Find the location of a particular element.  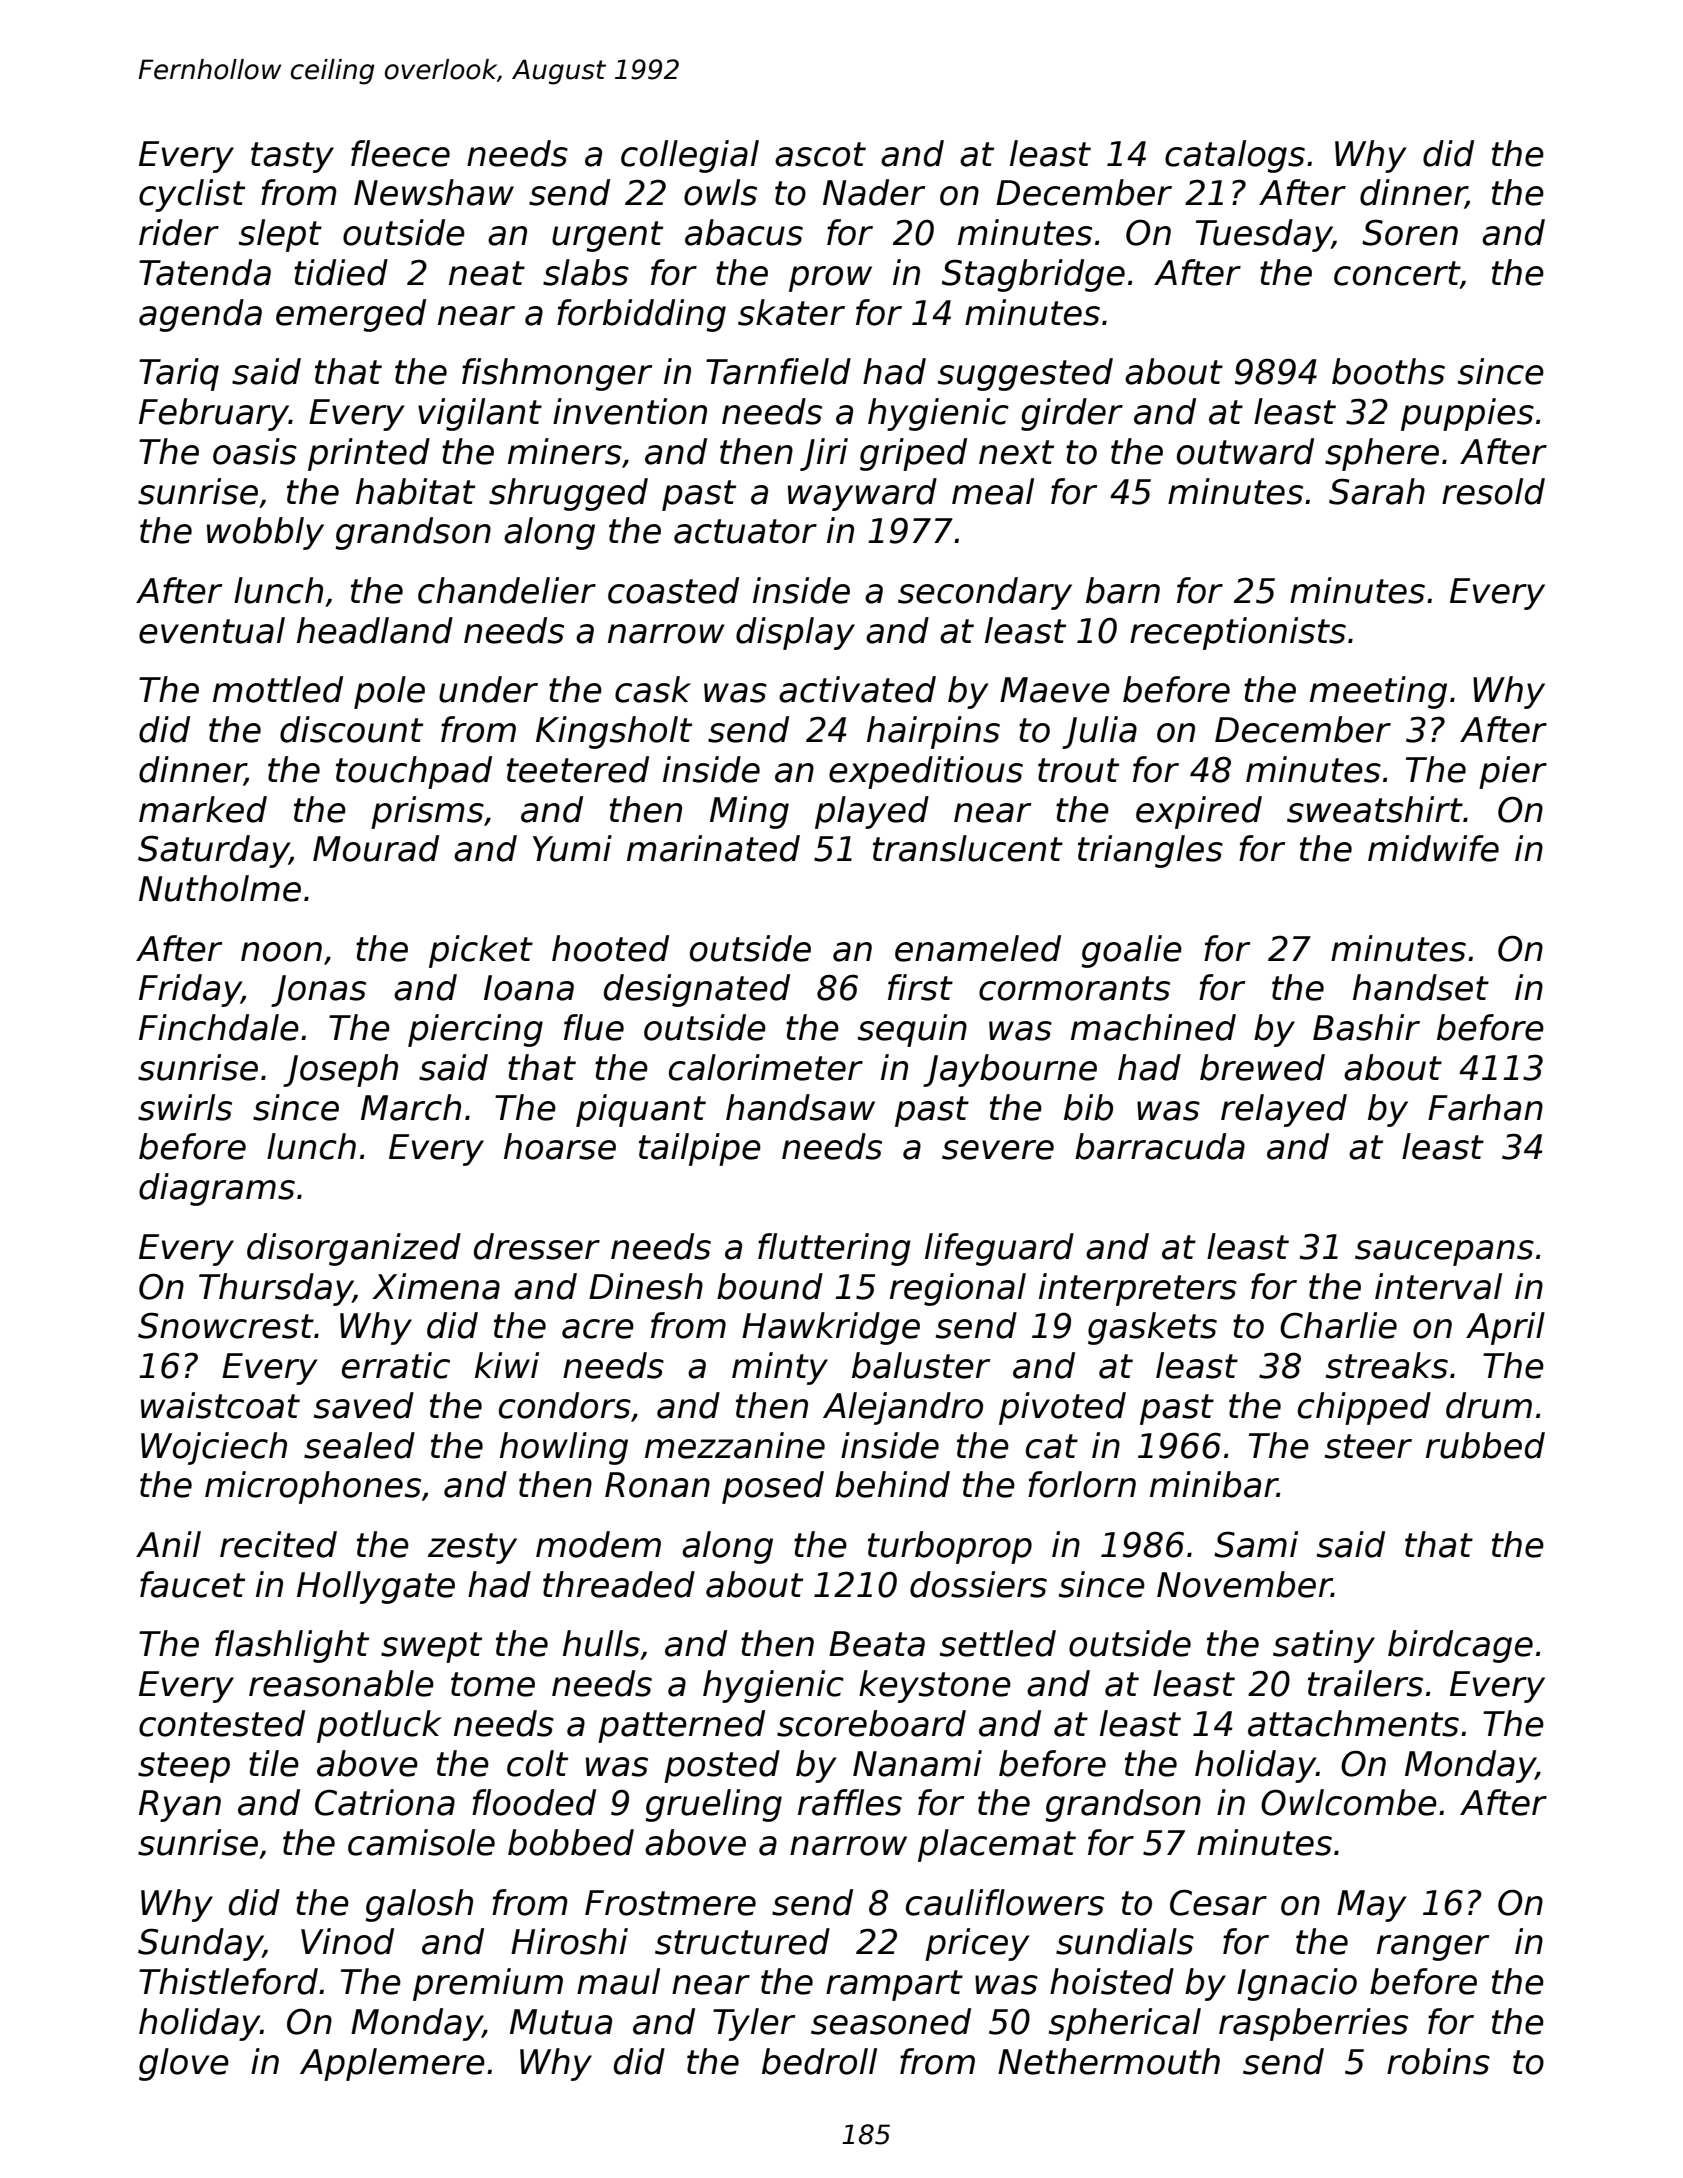

Applemere is located at coordinates (392, 2064).
